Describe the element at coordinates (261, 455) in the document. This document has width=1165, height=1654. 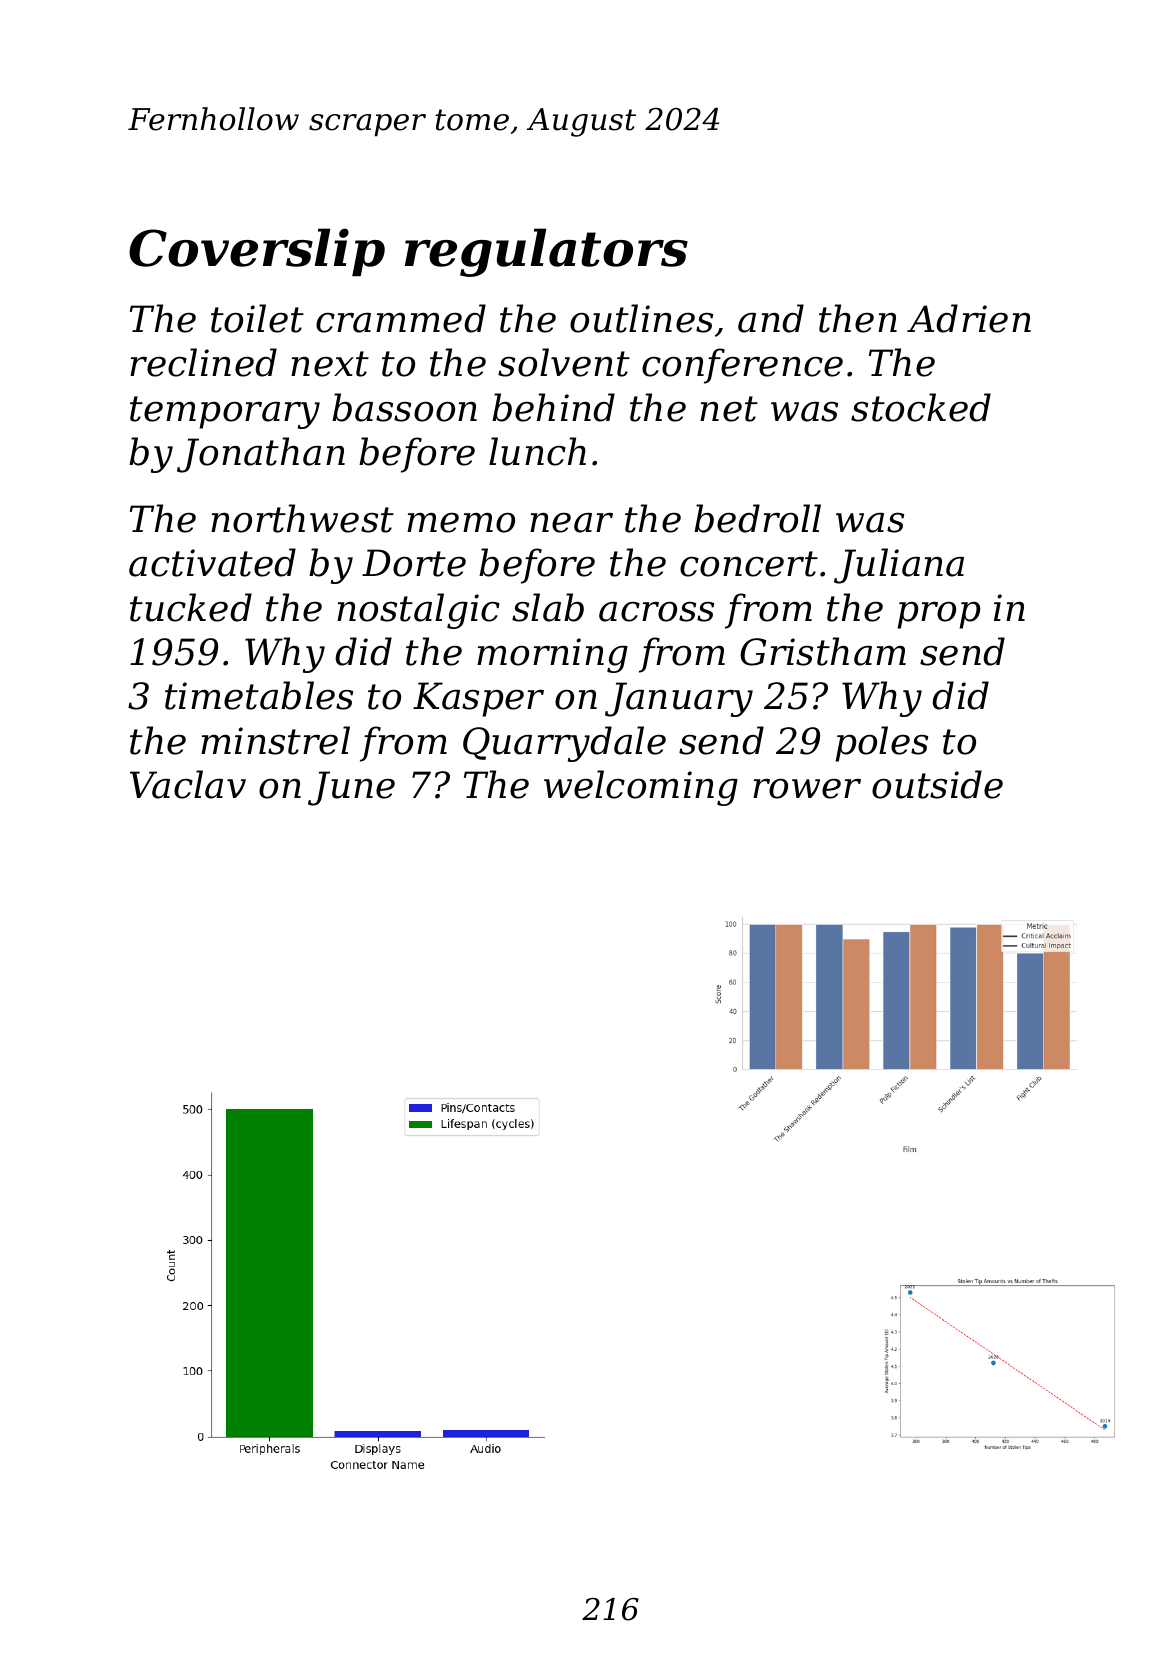
I see `Jonathan` at that location.
